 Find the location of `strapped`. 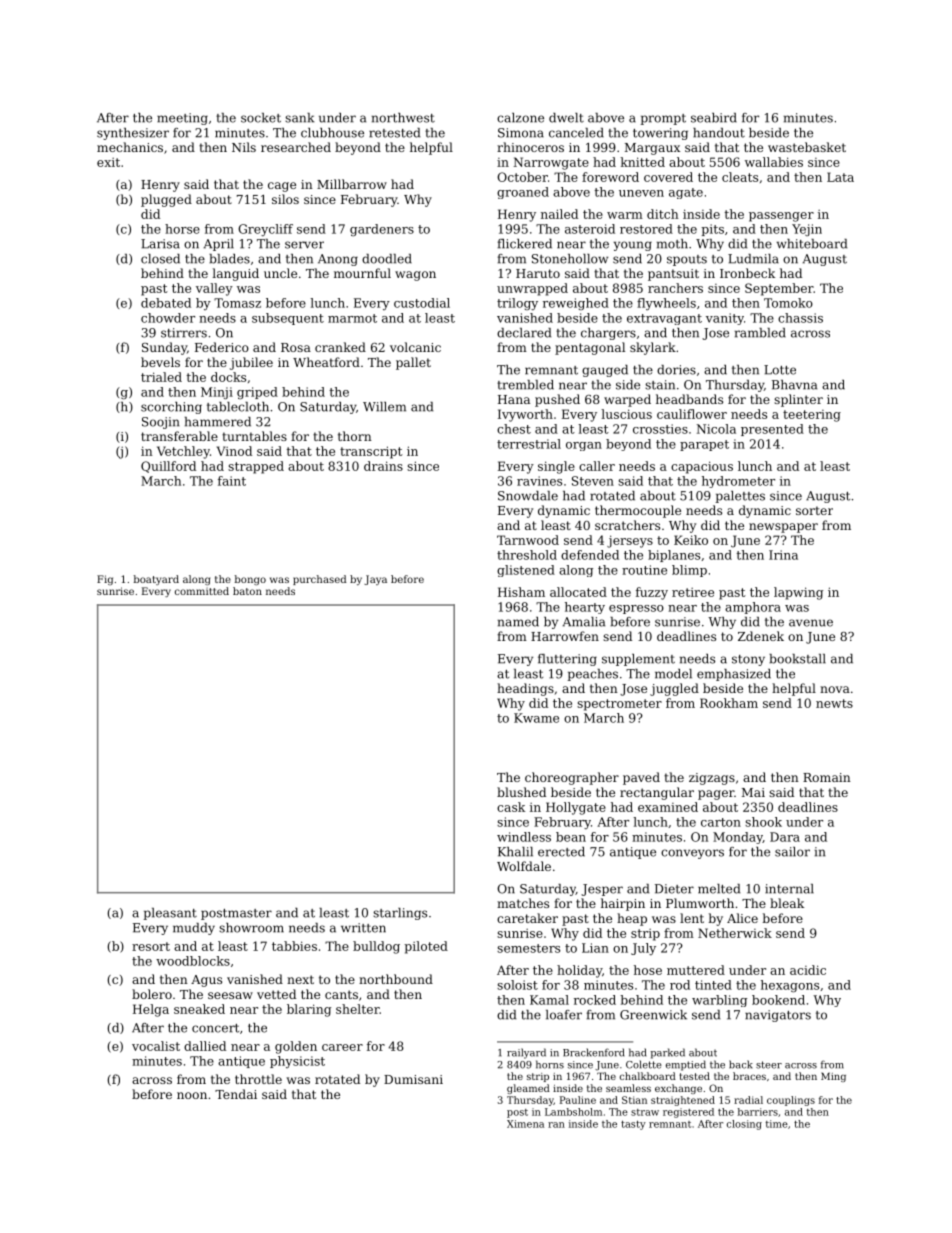

strapped is located at coordinates (256, 467).
